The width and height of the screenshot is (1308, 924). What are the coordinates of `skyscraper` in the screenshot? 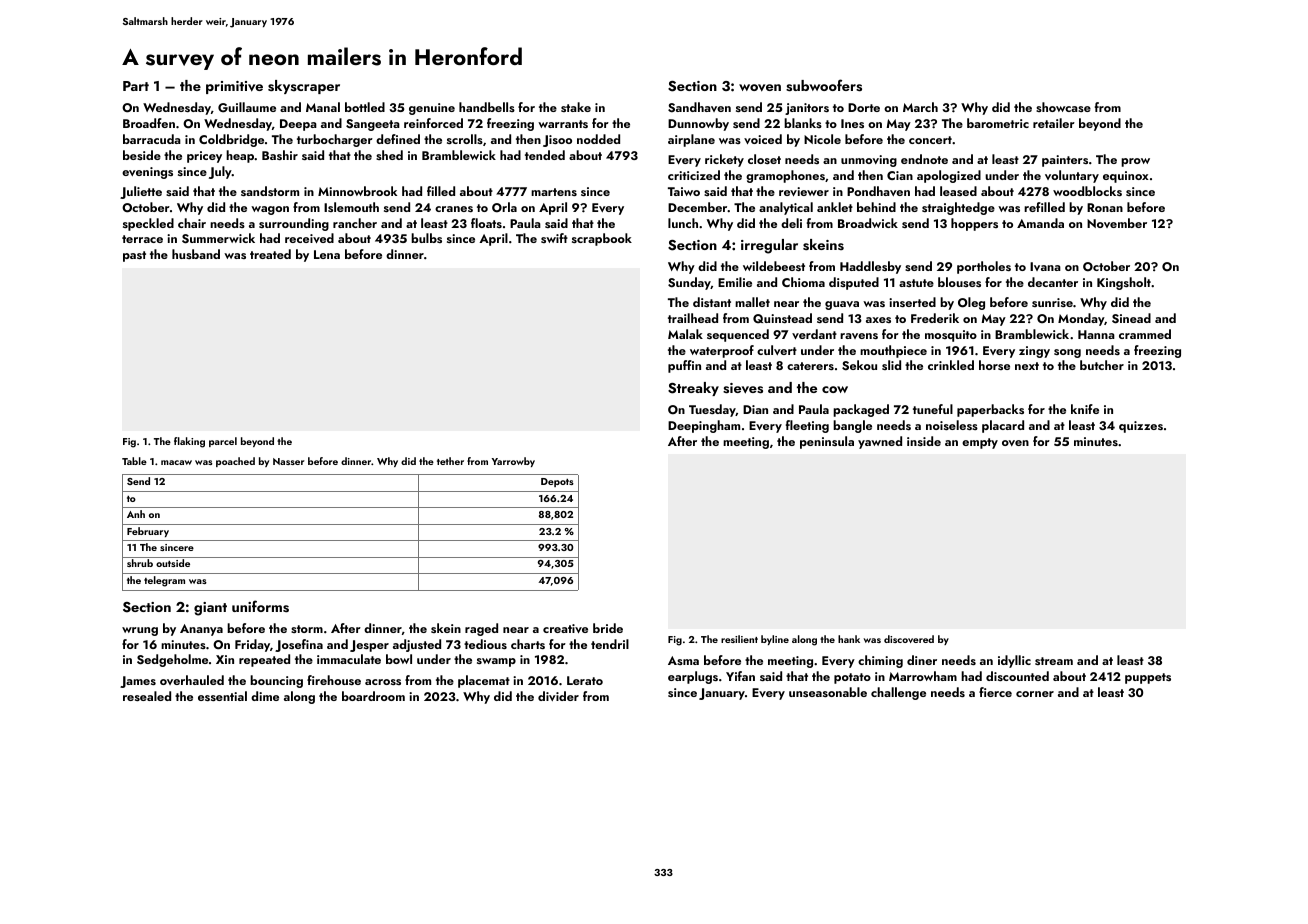 It's located at (304, 87).
